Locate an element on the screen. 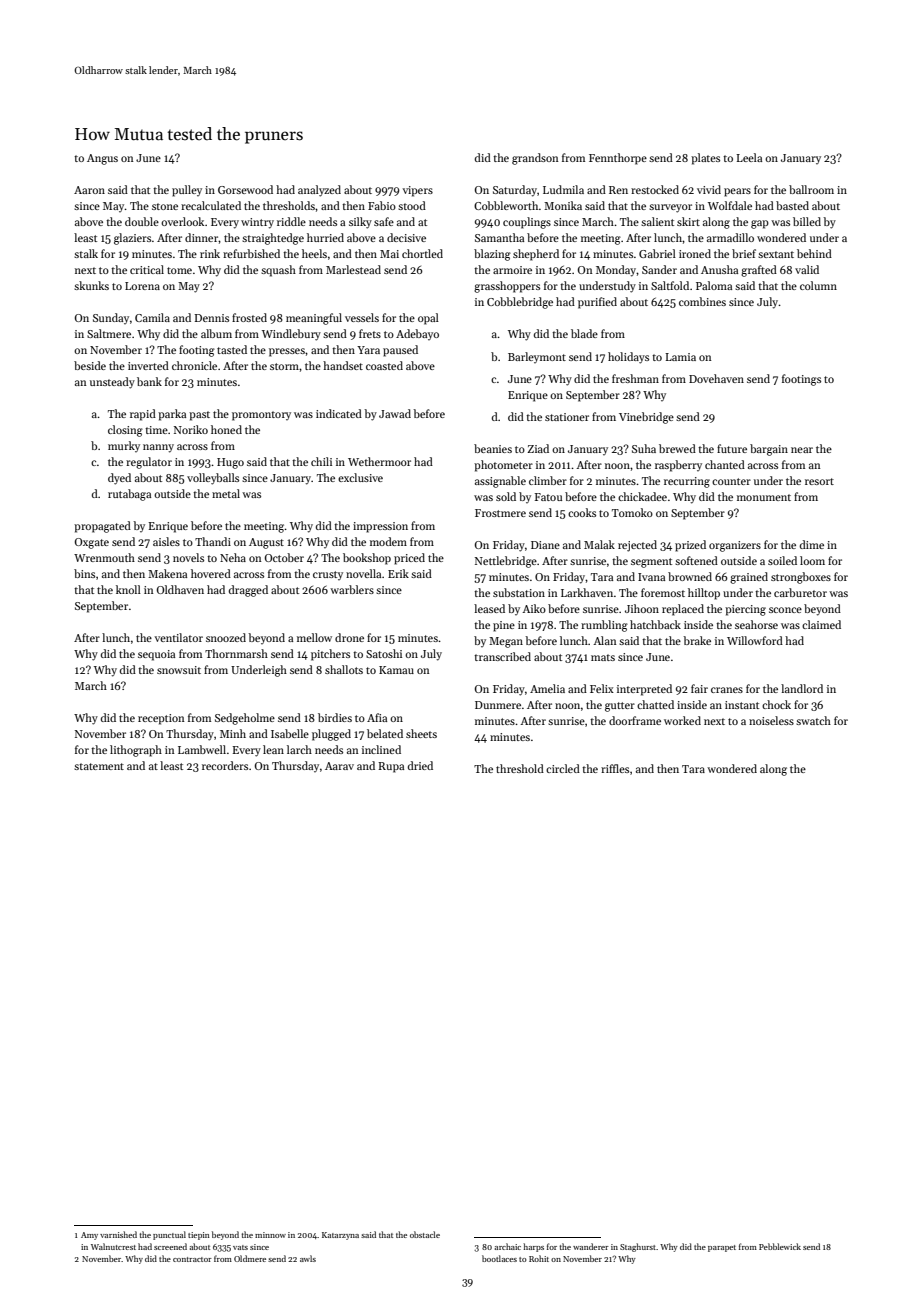 This screenshot has height=1308, width=924. riffles is located at coordinates (615, 768).
